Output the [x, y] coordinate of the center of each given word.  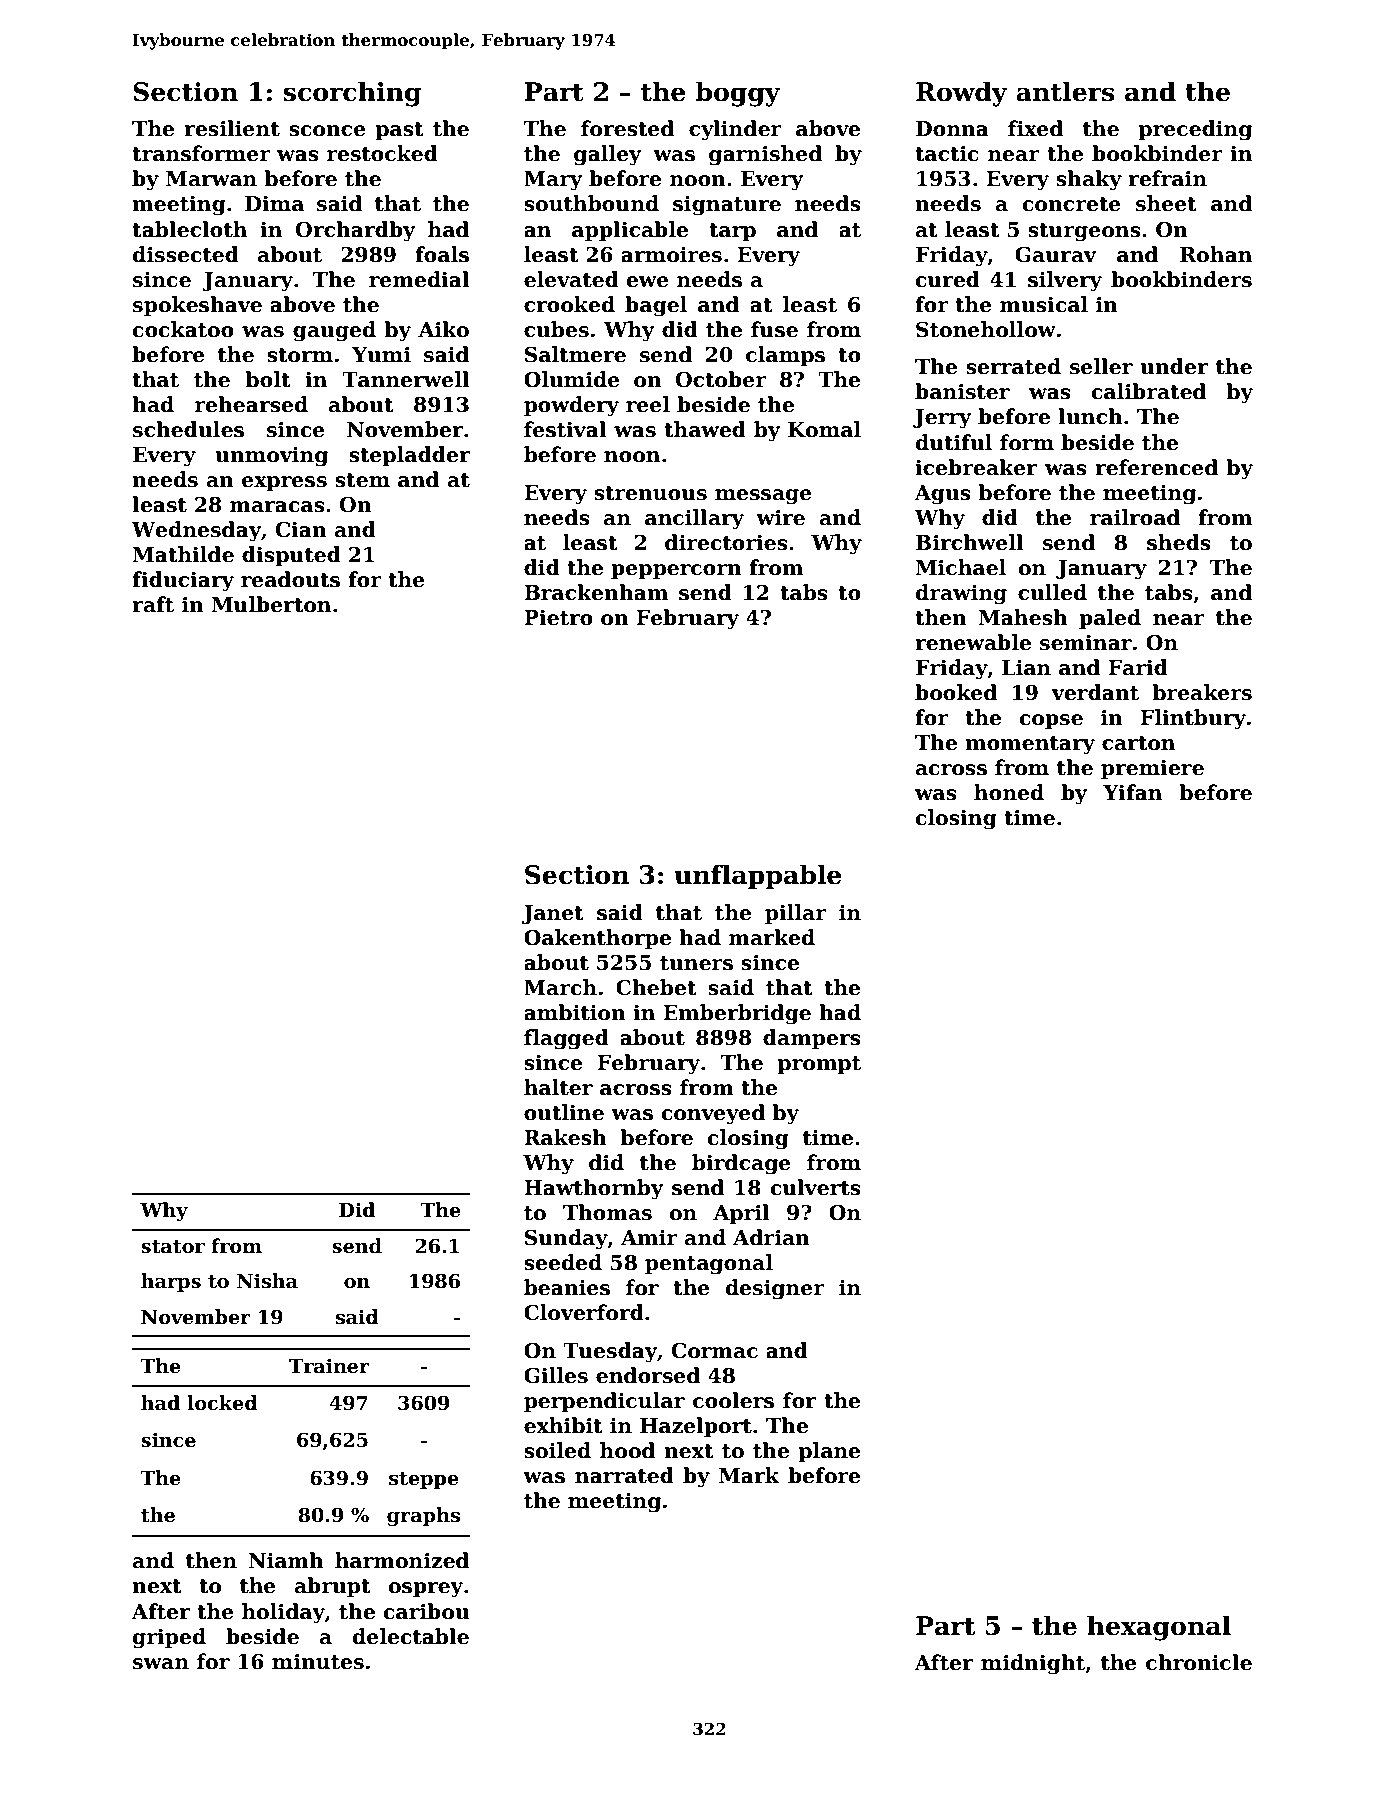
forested [627, 128]
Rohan [1216, 254]
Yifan [1132, 792]
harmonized [402, 1560]
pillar [796, 914]
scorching [352, 94]
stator [173, 1247]
